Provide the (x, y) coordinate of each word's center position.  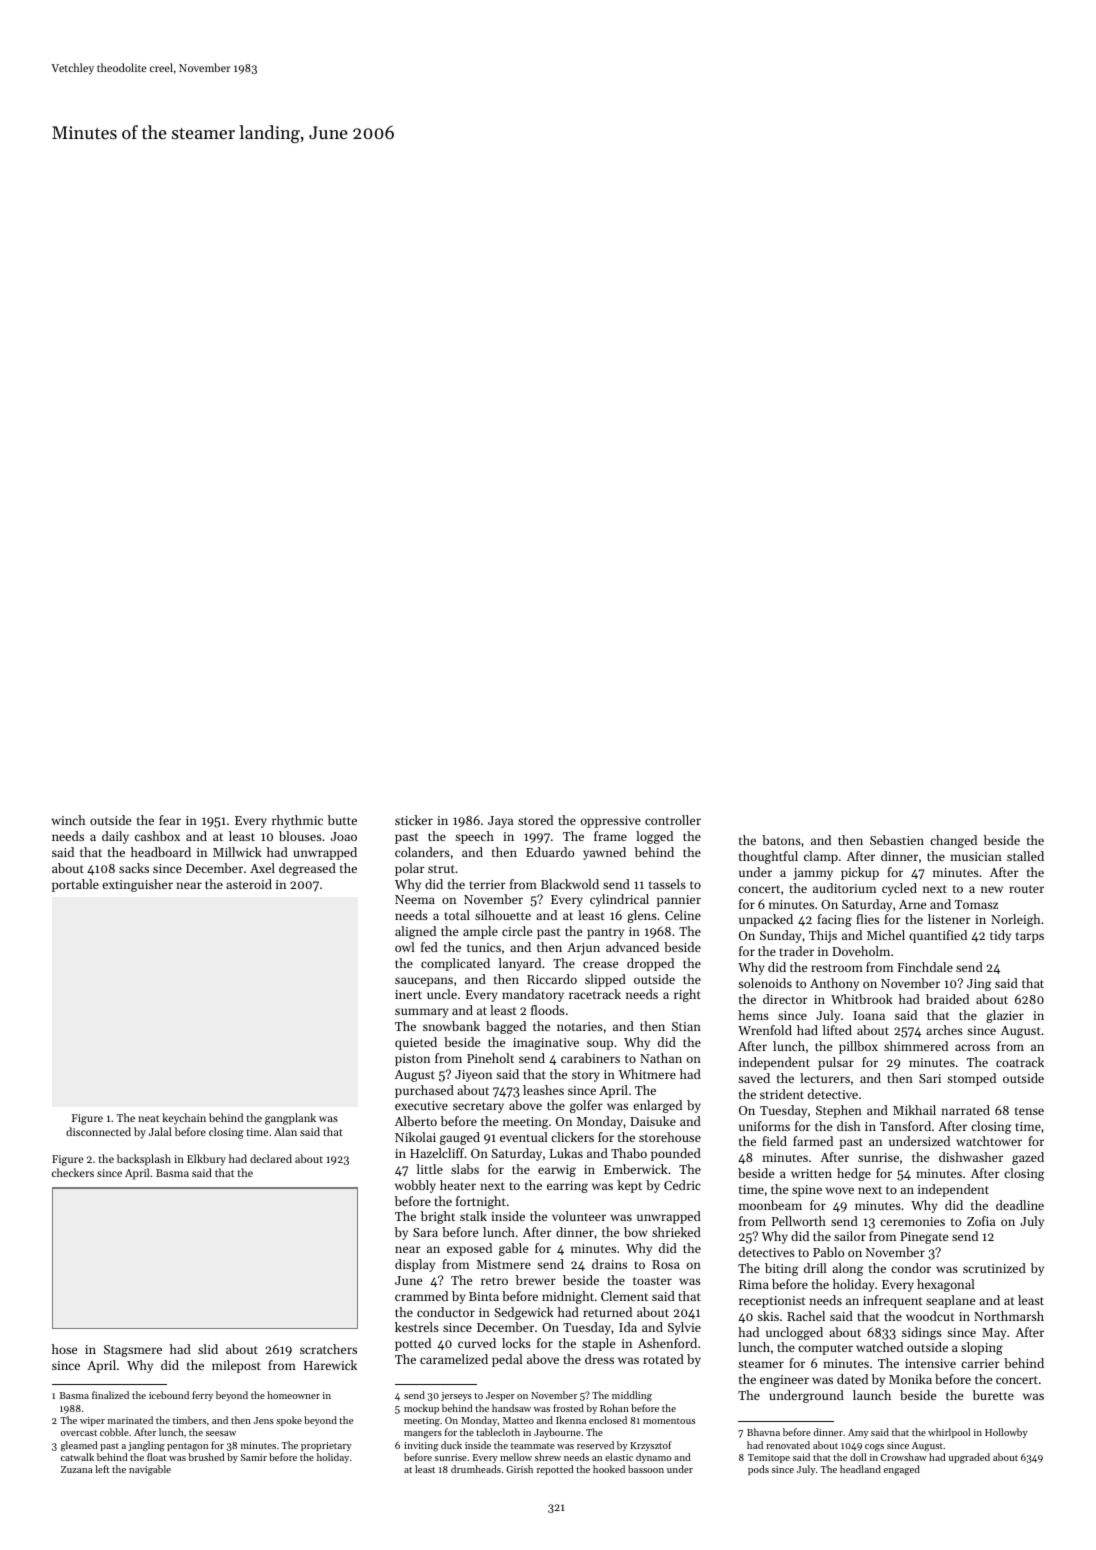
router (1026, 889)
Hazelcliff (437, 1153)
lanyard (520, 964)
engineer (784, 1381)
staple (598, 1344)
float (156, 1457)
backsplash (144, 1160)
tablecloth (498, 1432)
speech (474, 837)
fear (170, 820)
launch (872, 1395)
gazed (1028, 1158)
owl (405, 947)
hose (64, 1349)
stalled (1025, 856)
